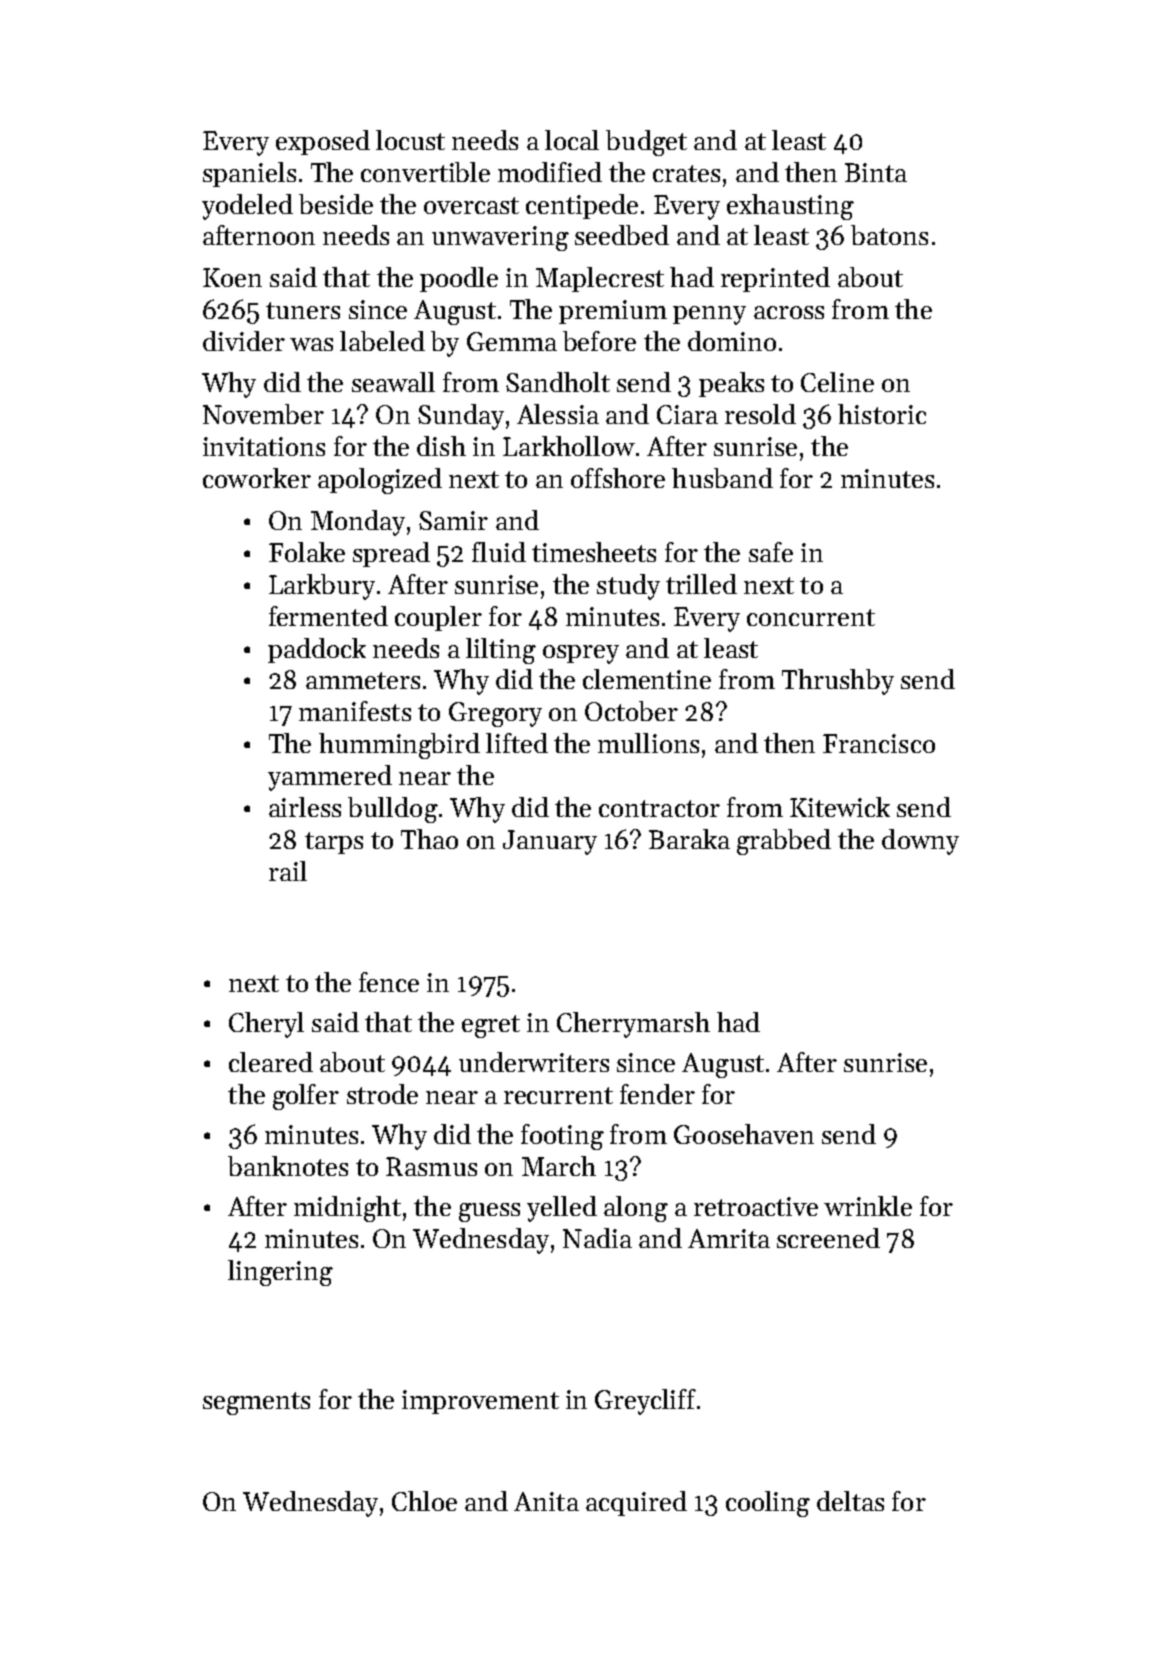 The width and height of the screenshot is (1165, 1654). Describe the element at coordinates (850, 1501) in the screenshot. I see `deltas` at that location.
